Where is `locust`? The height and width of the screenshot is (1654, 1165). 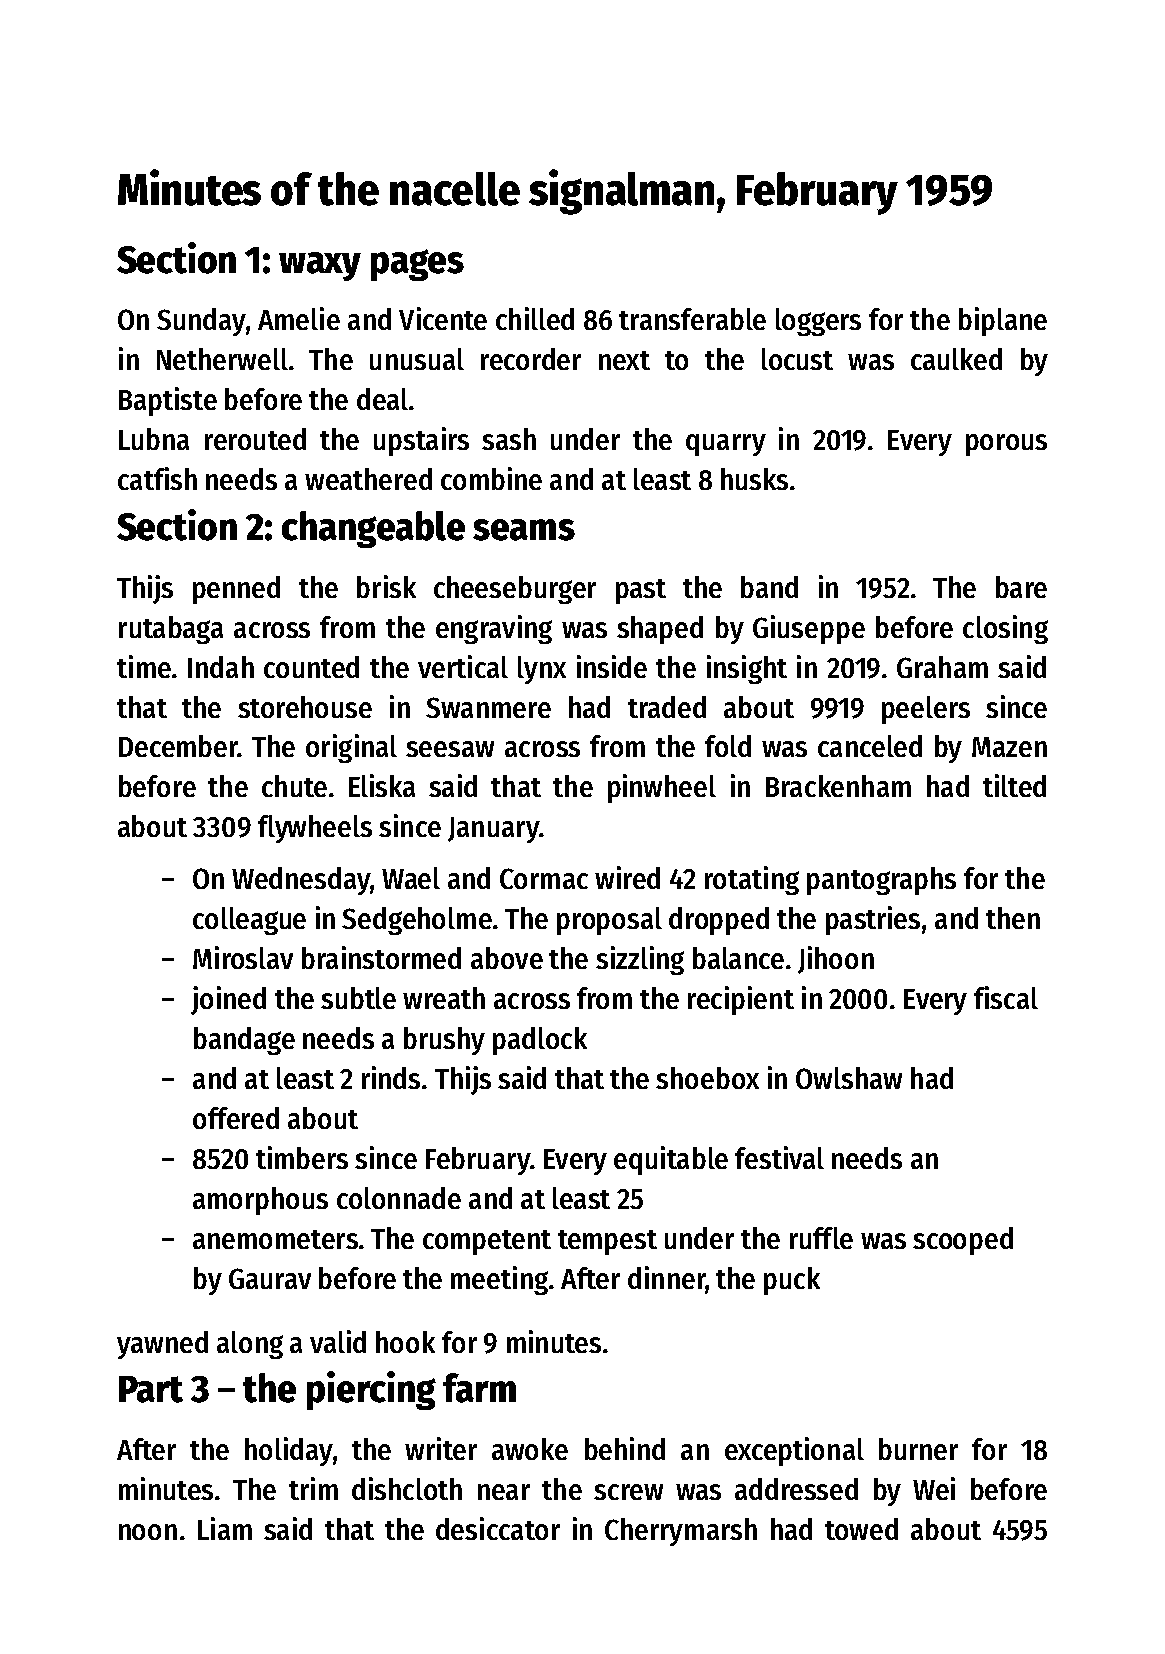 locust is located at coordinates (797, 359).
